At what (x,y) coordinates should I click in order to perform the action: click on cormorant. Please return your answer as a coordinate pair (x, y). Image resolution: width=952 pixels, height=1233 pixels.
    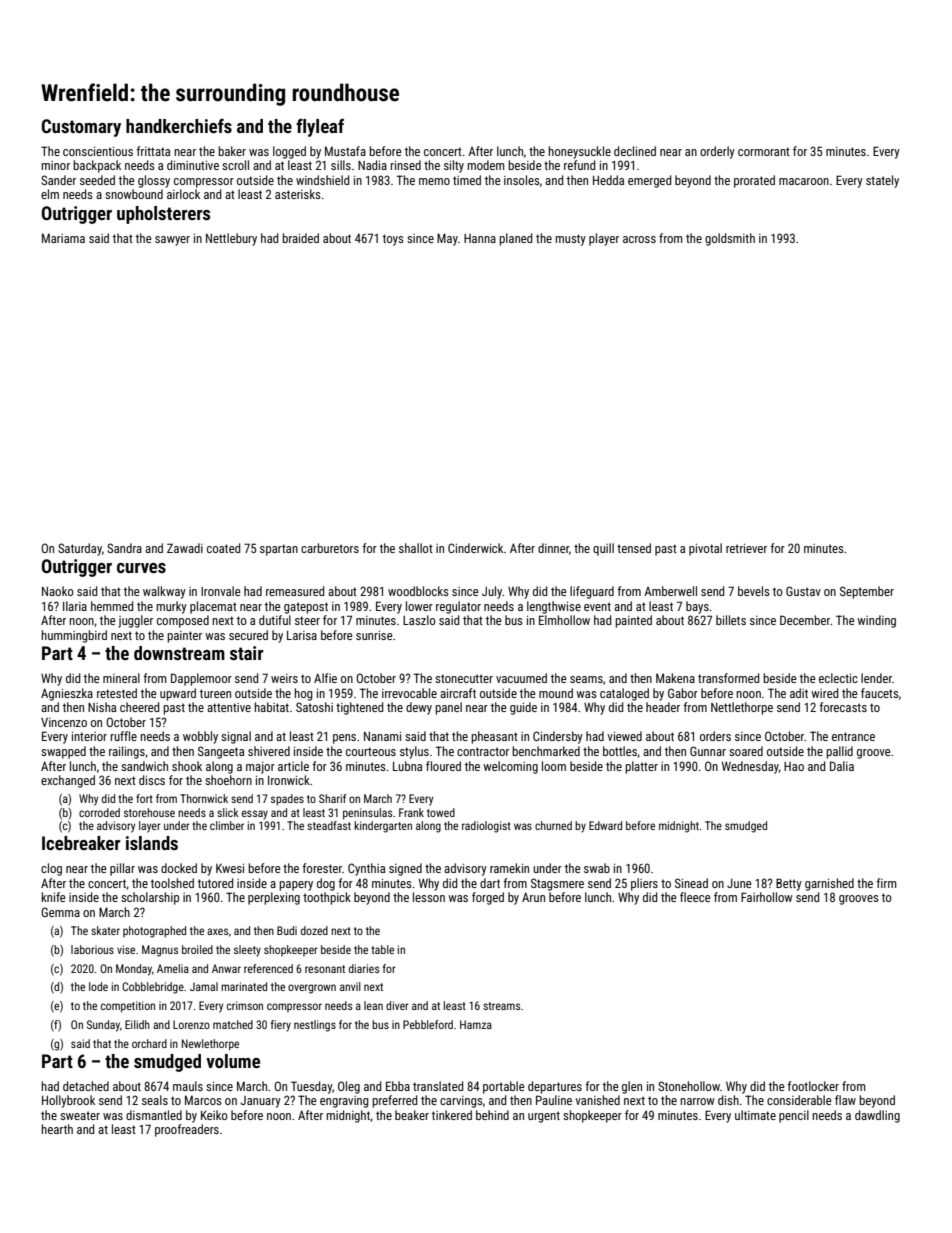
    Looking at the image, I should click on (764, 151).
